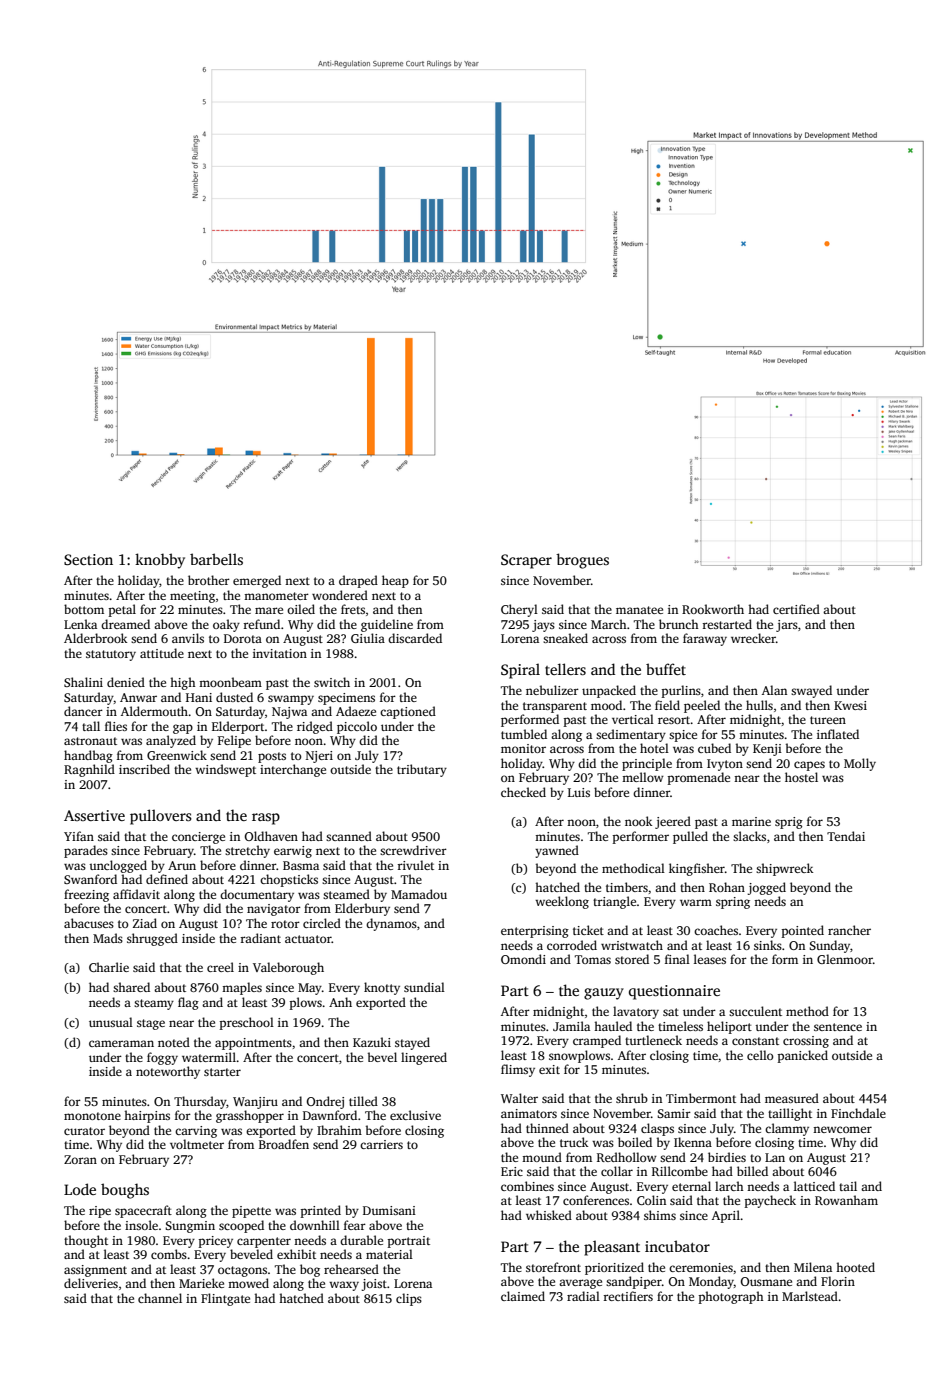 The image size is (952, 1379). What do you see at coordinates (725, 765) in the screenshot?
I see `Ivyton` at bounding box center [725, 765].
